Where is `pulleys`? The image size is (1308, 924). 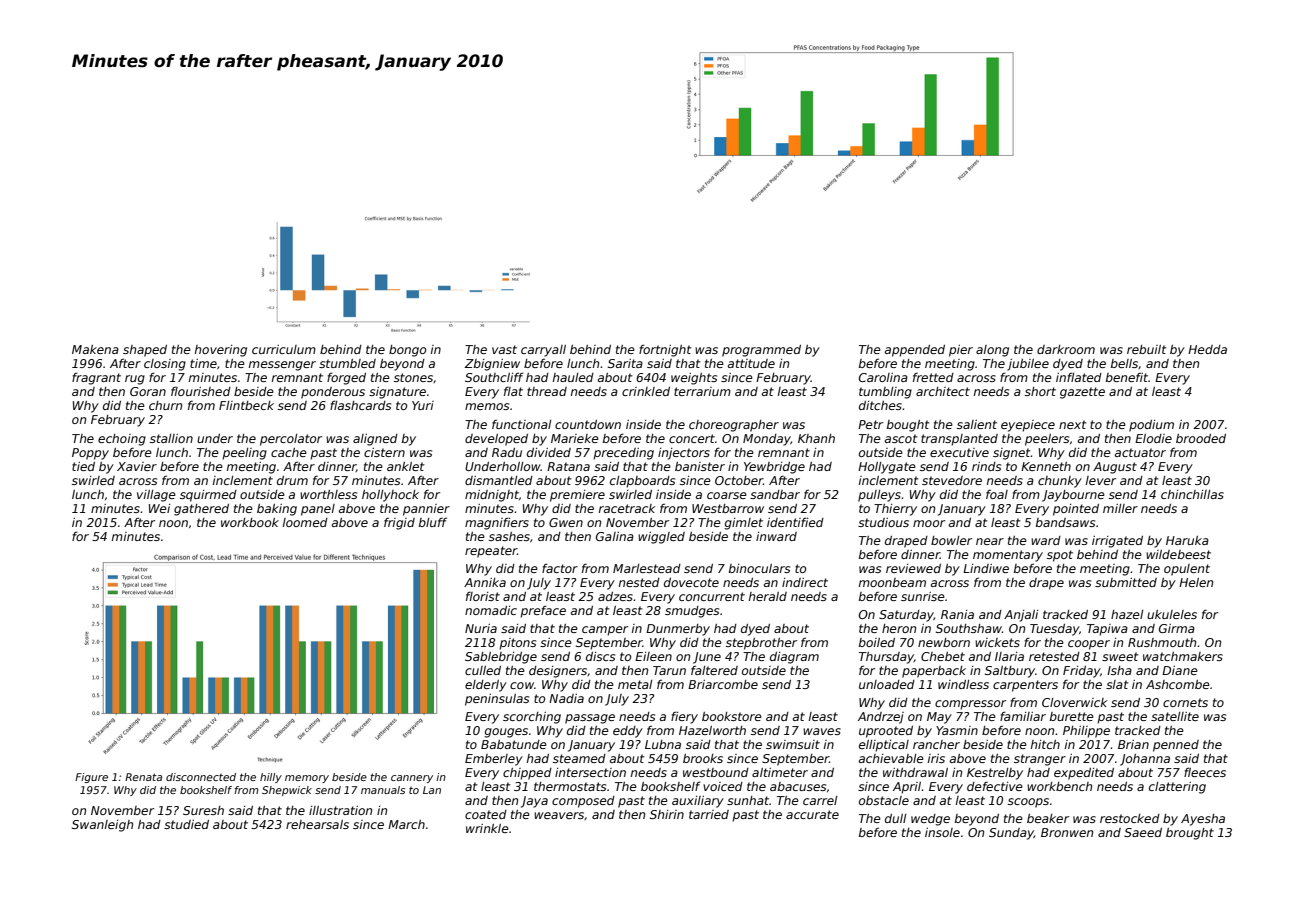
pulleys is located at coordinates (879, 496).
